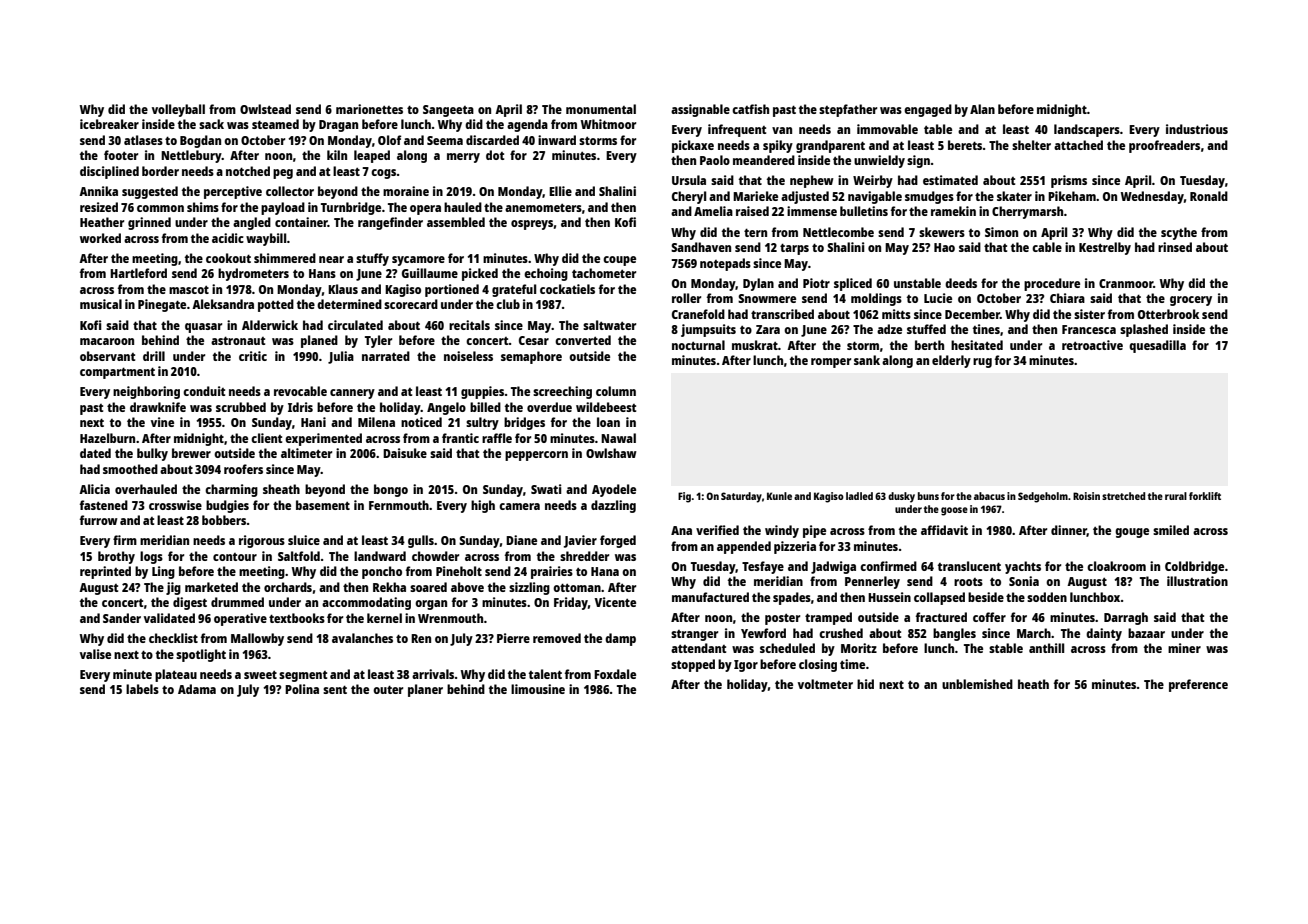 This screenshot has width=1308, height=924. What do you see at coordinates (1086, 496) in the screenshot?
I see `Roisin` at bounding box center [1086, 496].
